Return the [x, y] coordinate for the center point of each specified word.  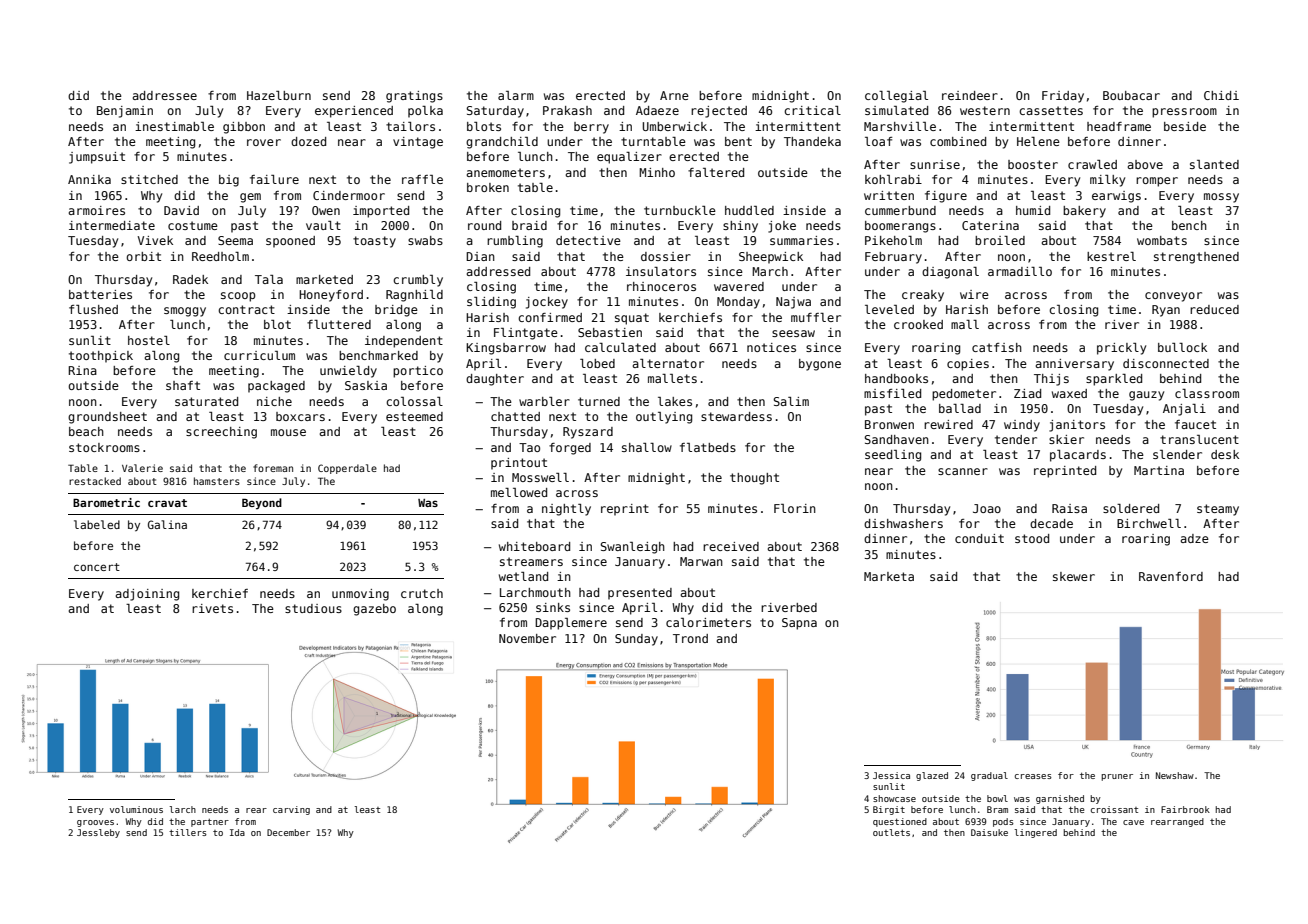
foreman [273, 468]
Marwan [701, 561]
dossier [666, 256]
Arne [674, 95]
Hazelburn [279, 95]
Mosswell [540, 477]
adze [1194, 538]
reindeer [970, 95]
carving [291, 810]
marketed [324, 279]
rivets [212, 608]
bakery [1084, 212]
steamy [1218, 510]
